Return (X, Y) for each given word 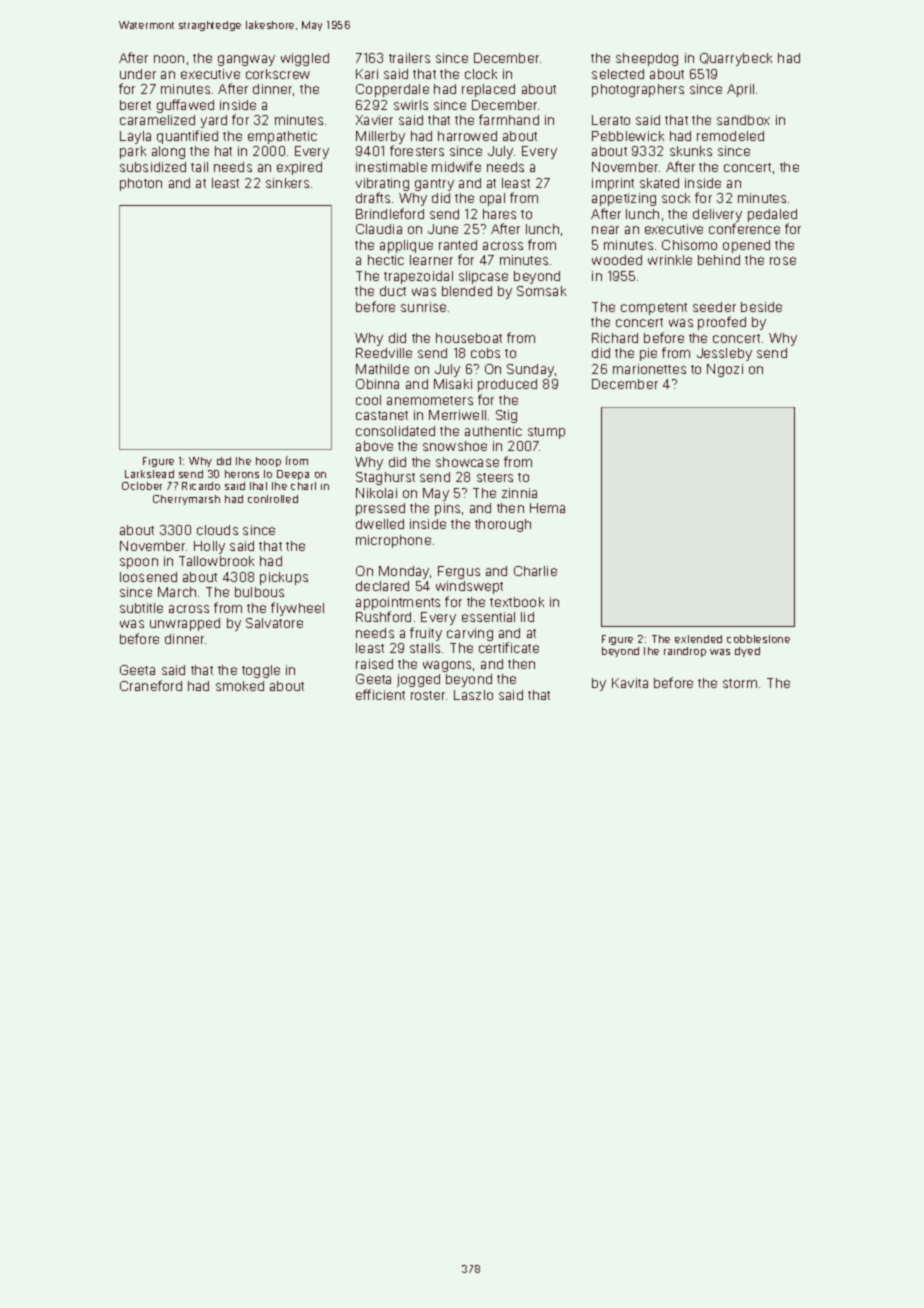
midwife (456, 166)
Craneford (151, 685)
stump (546, 433)
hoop (268, 462)
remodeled (730, 136)
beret (135, 105)
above (374, 446)
